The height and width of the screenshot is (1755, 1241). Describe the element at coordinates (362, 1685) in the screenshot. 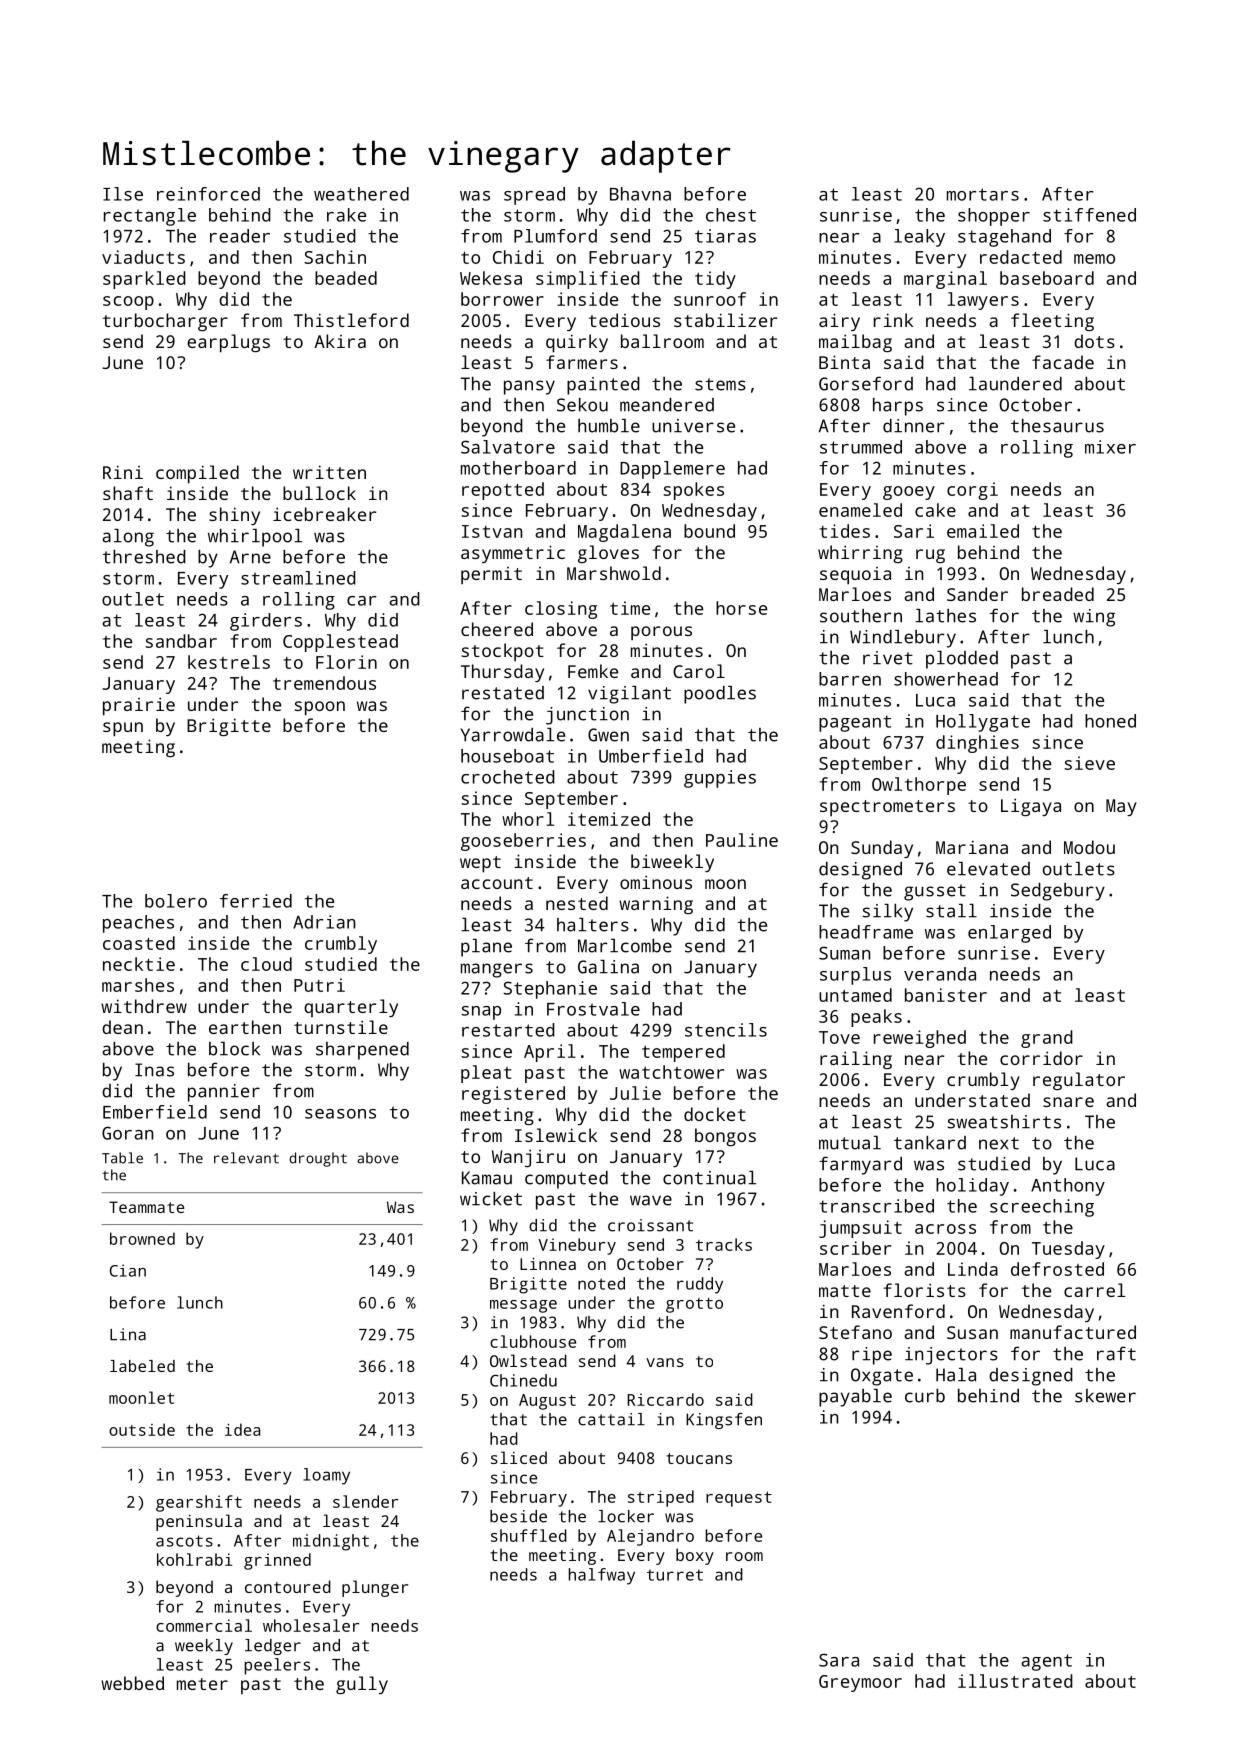

I see `gully` at that location.
